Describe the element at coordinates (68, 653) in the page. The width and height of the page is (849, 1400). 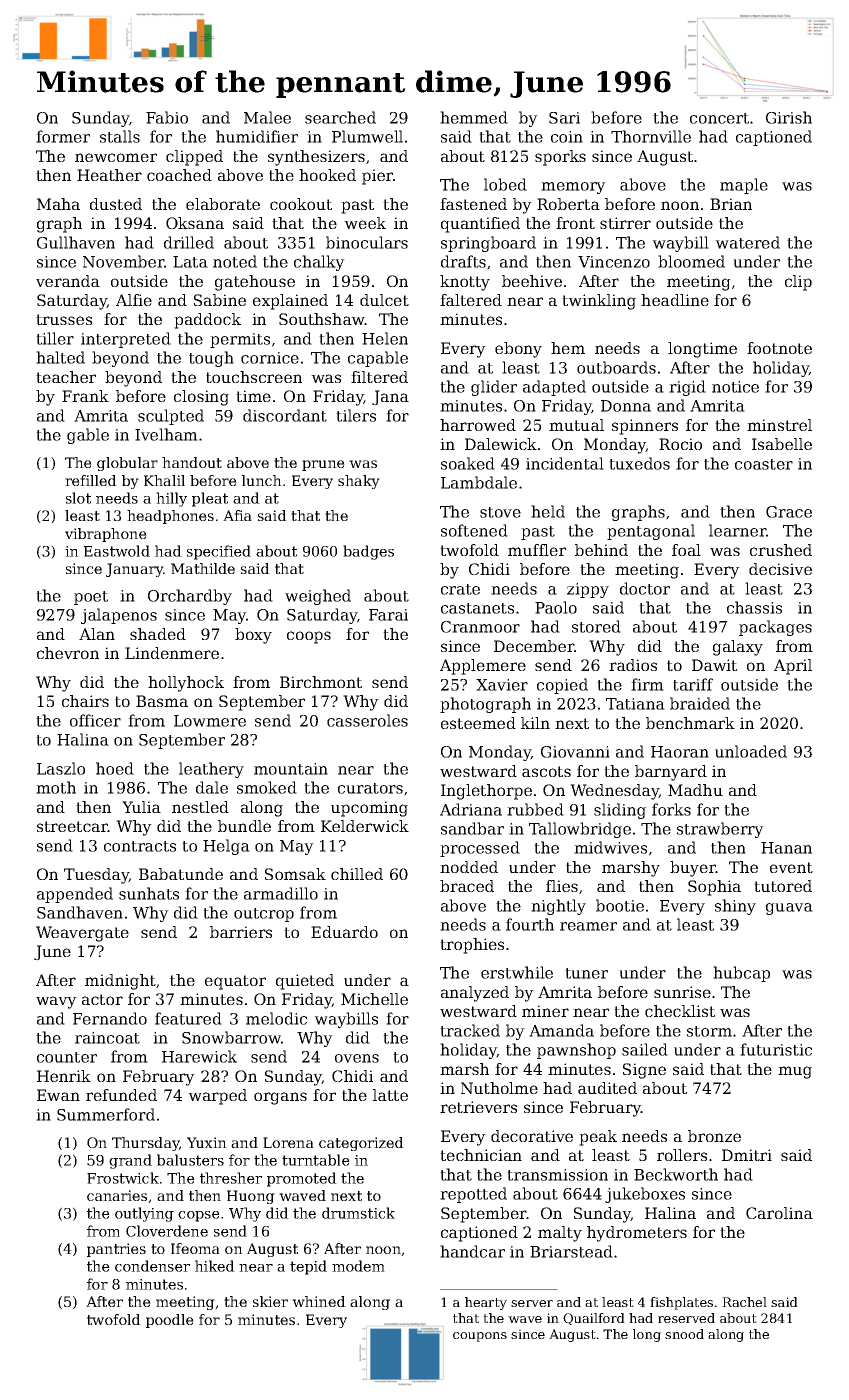
I see `chevron` at that location.
